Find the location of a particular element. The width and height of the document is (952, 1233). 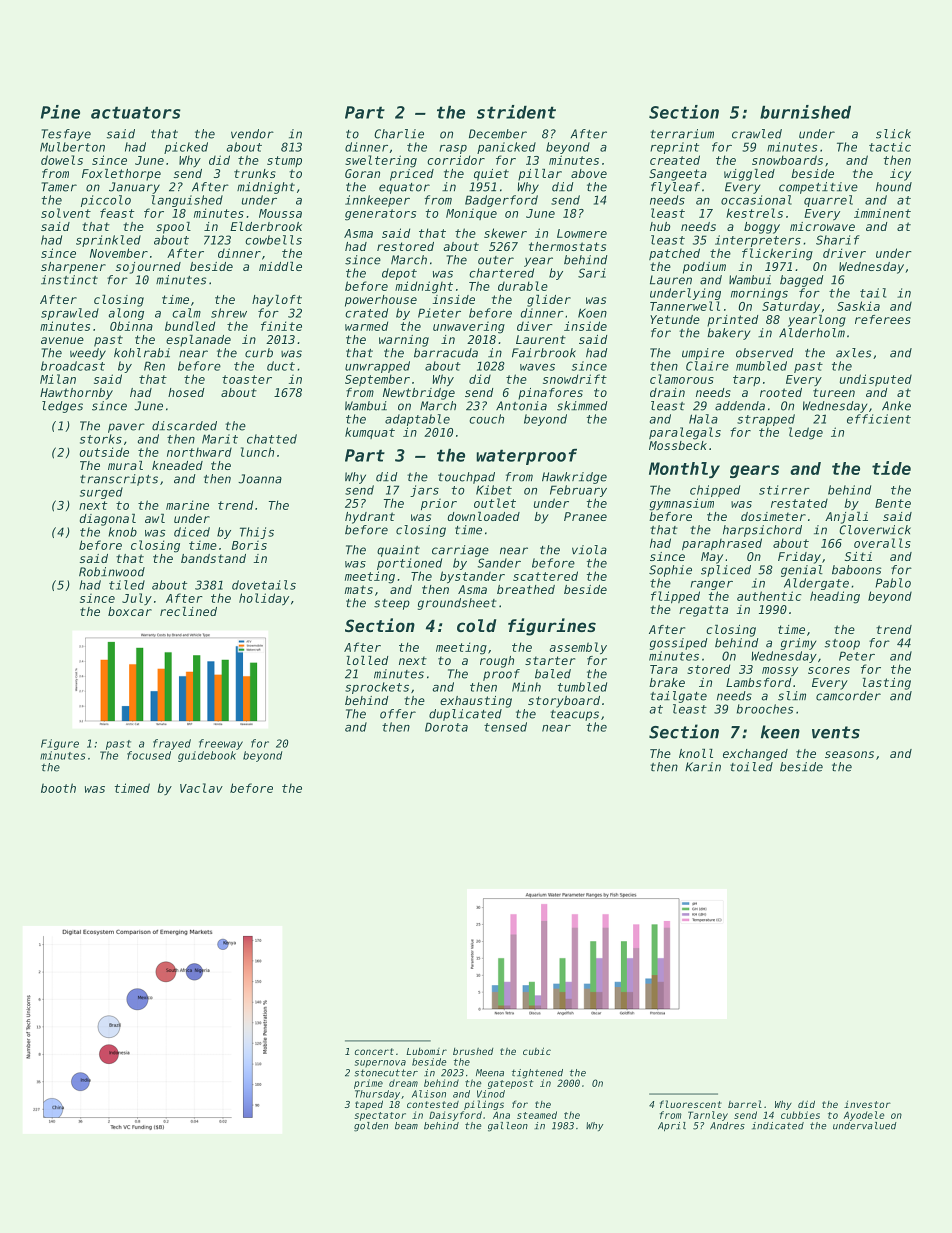

flickering is located at coordinates (777, 254).
